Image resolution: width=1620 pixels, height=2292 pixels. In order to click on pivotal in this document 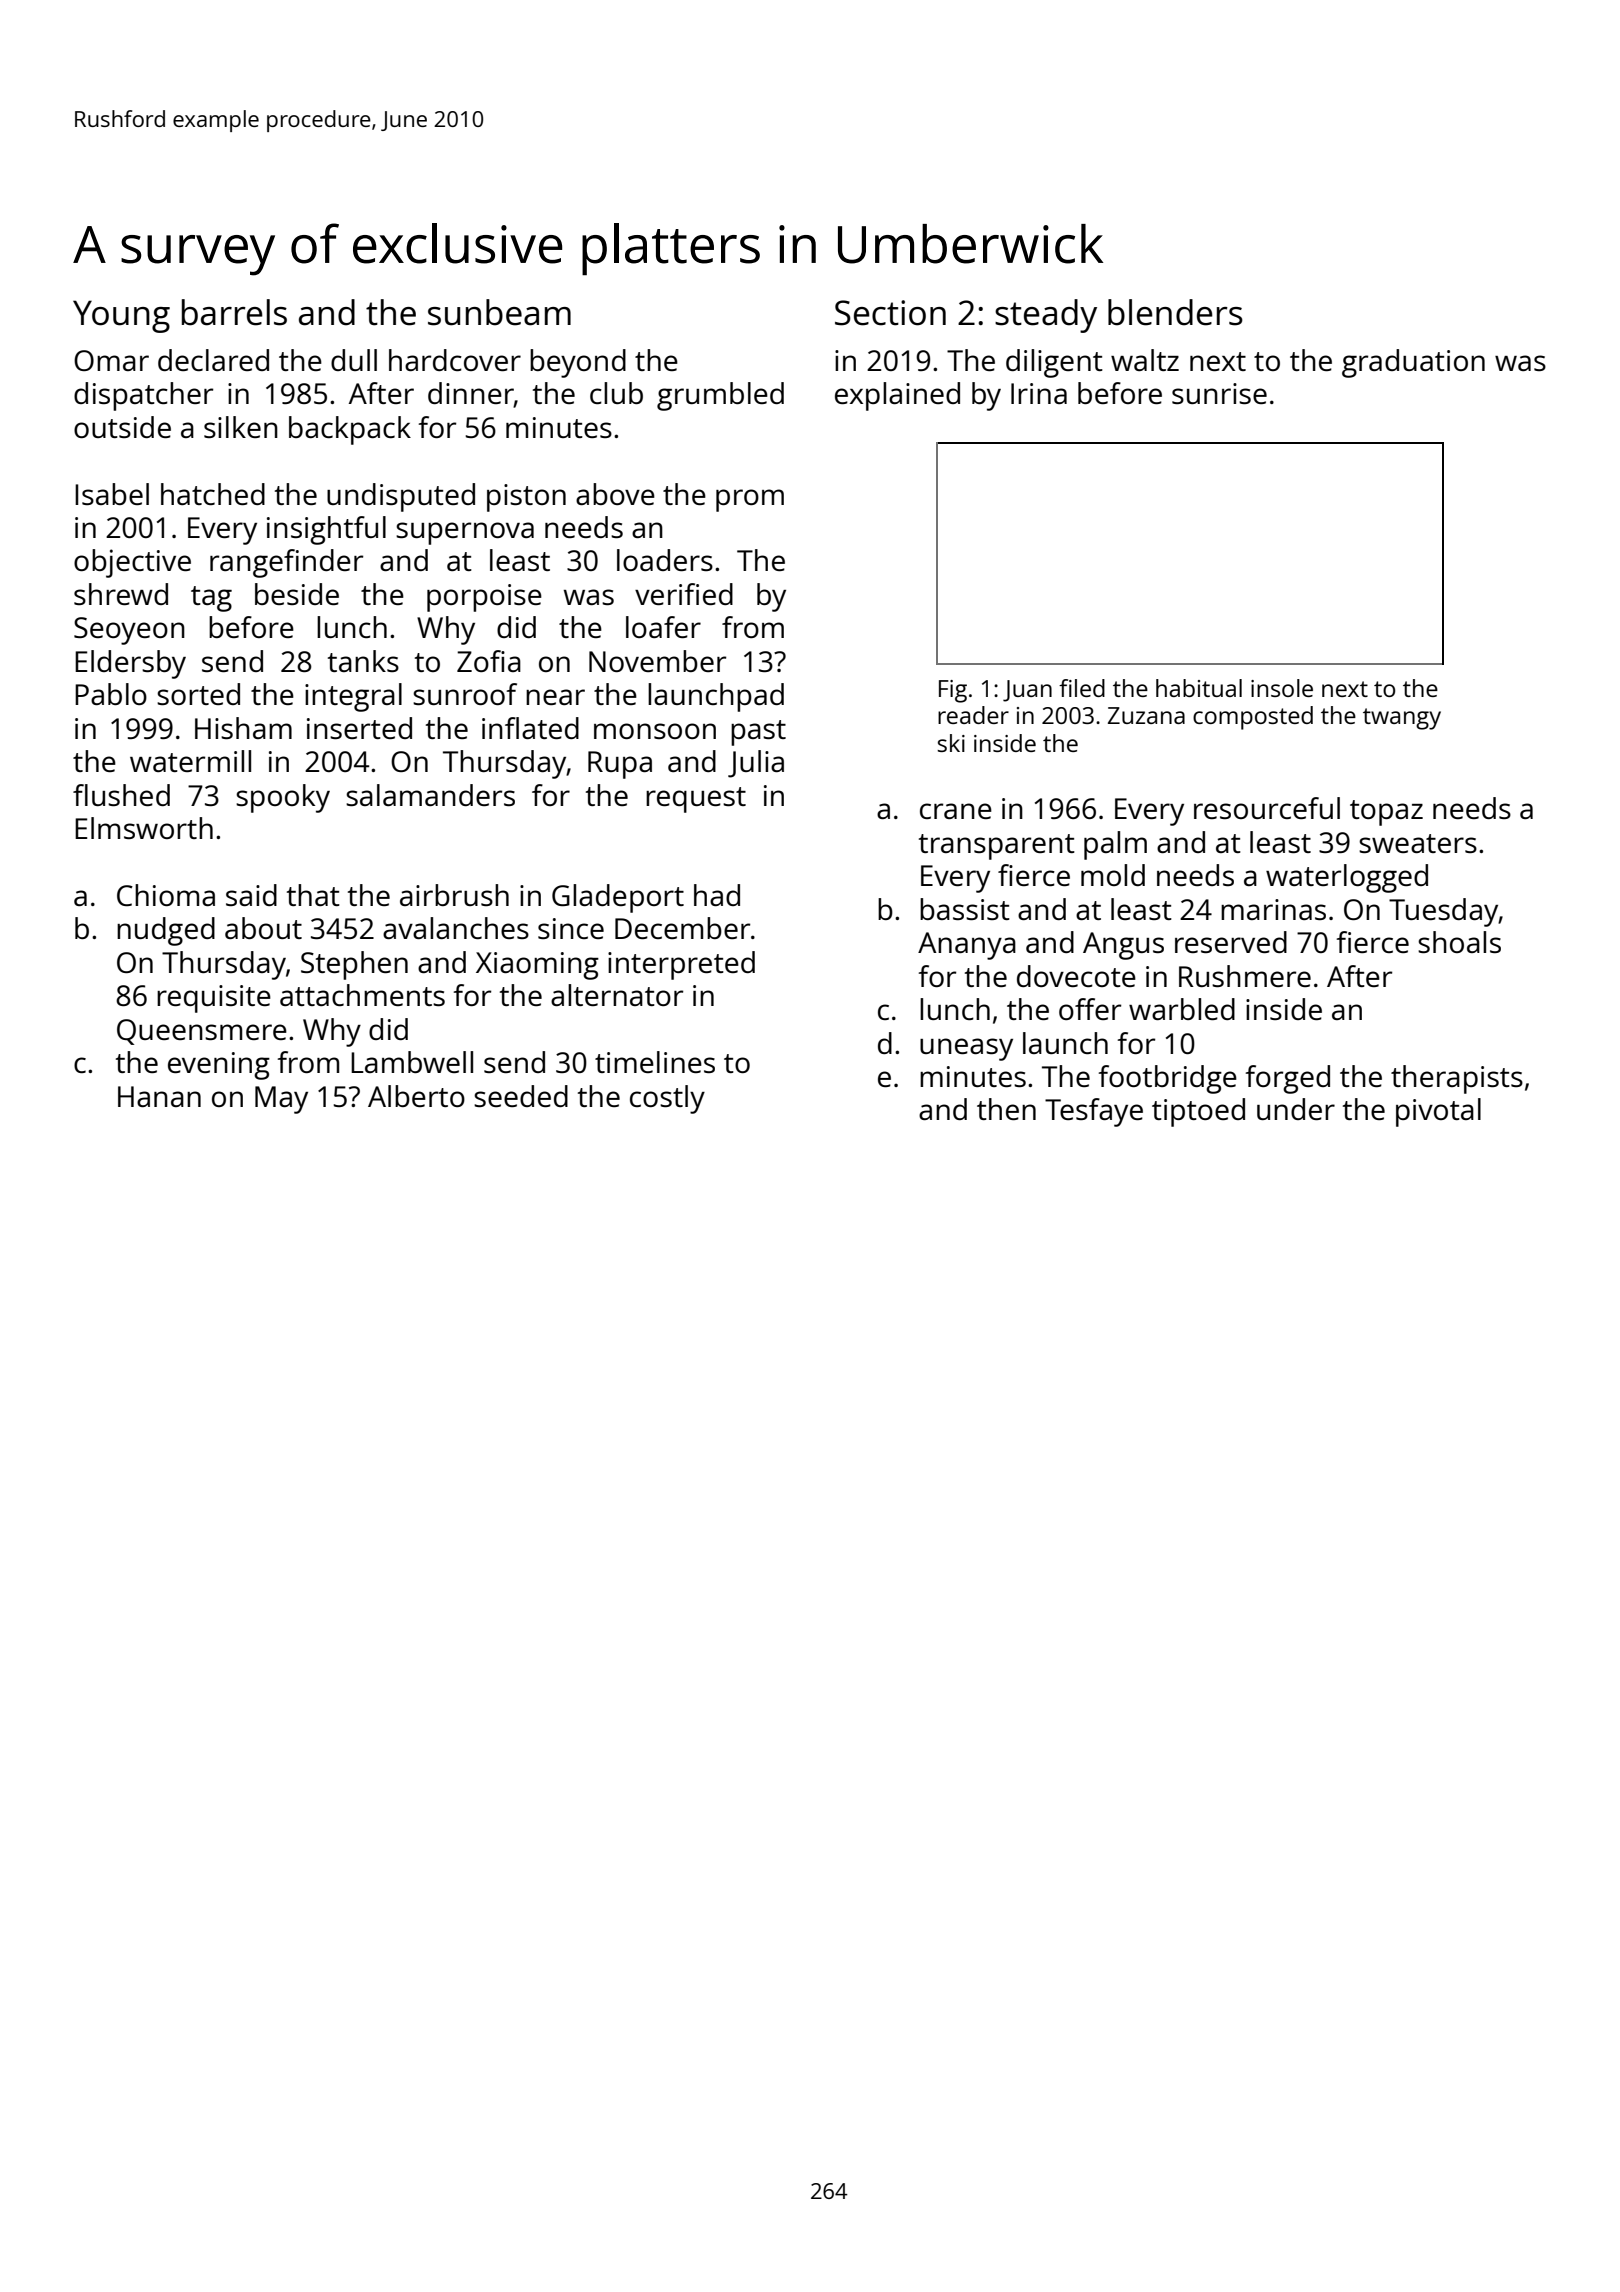, I will do `click(1438, 1112)`.
